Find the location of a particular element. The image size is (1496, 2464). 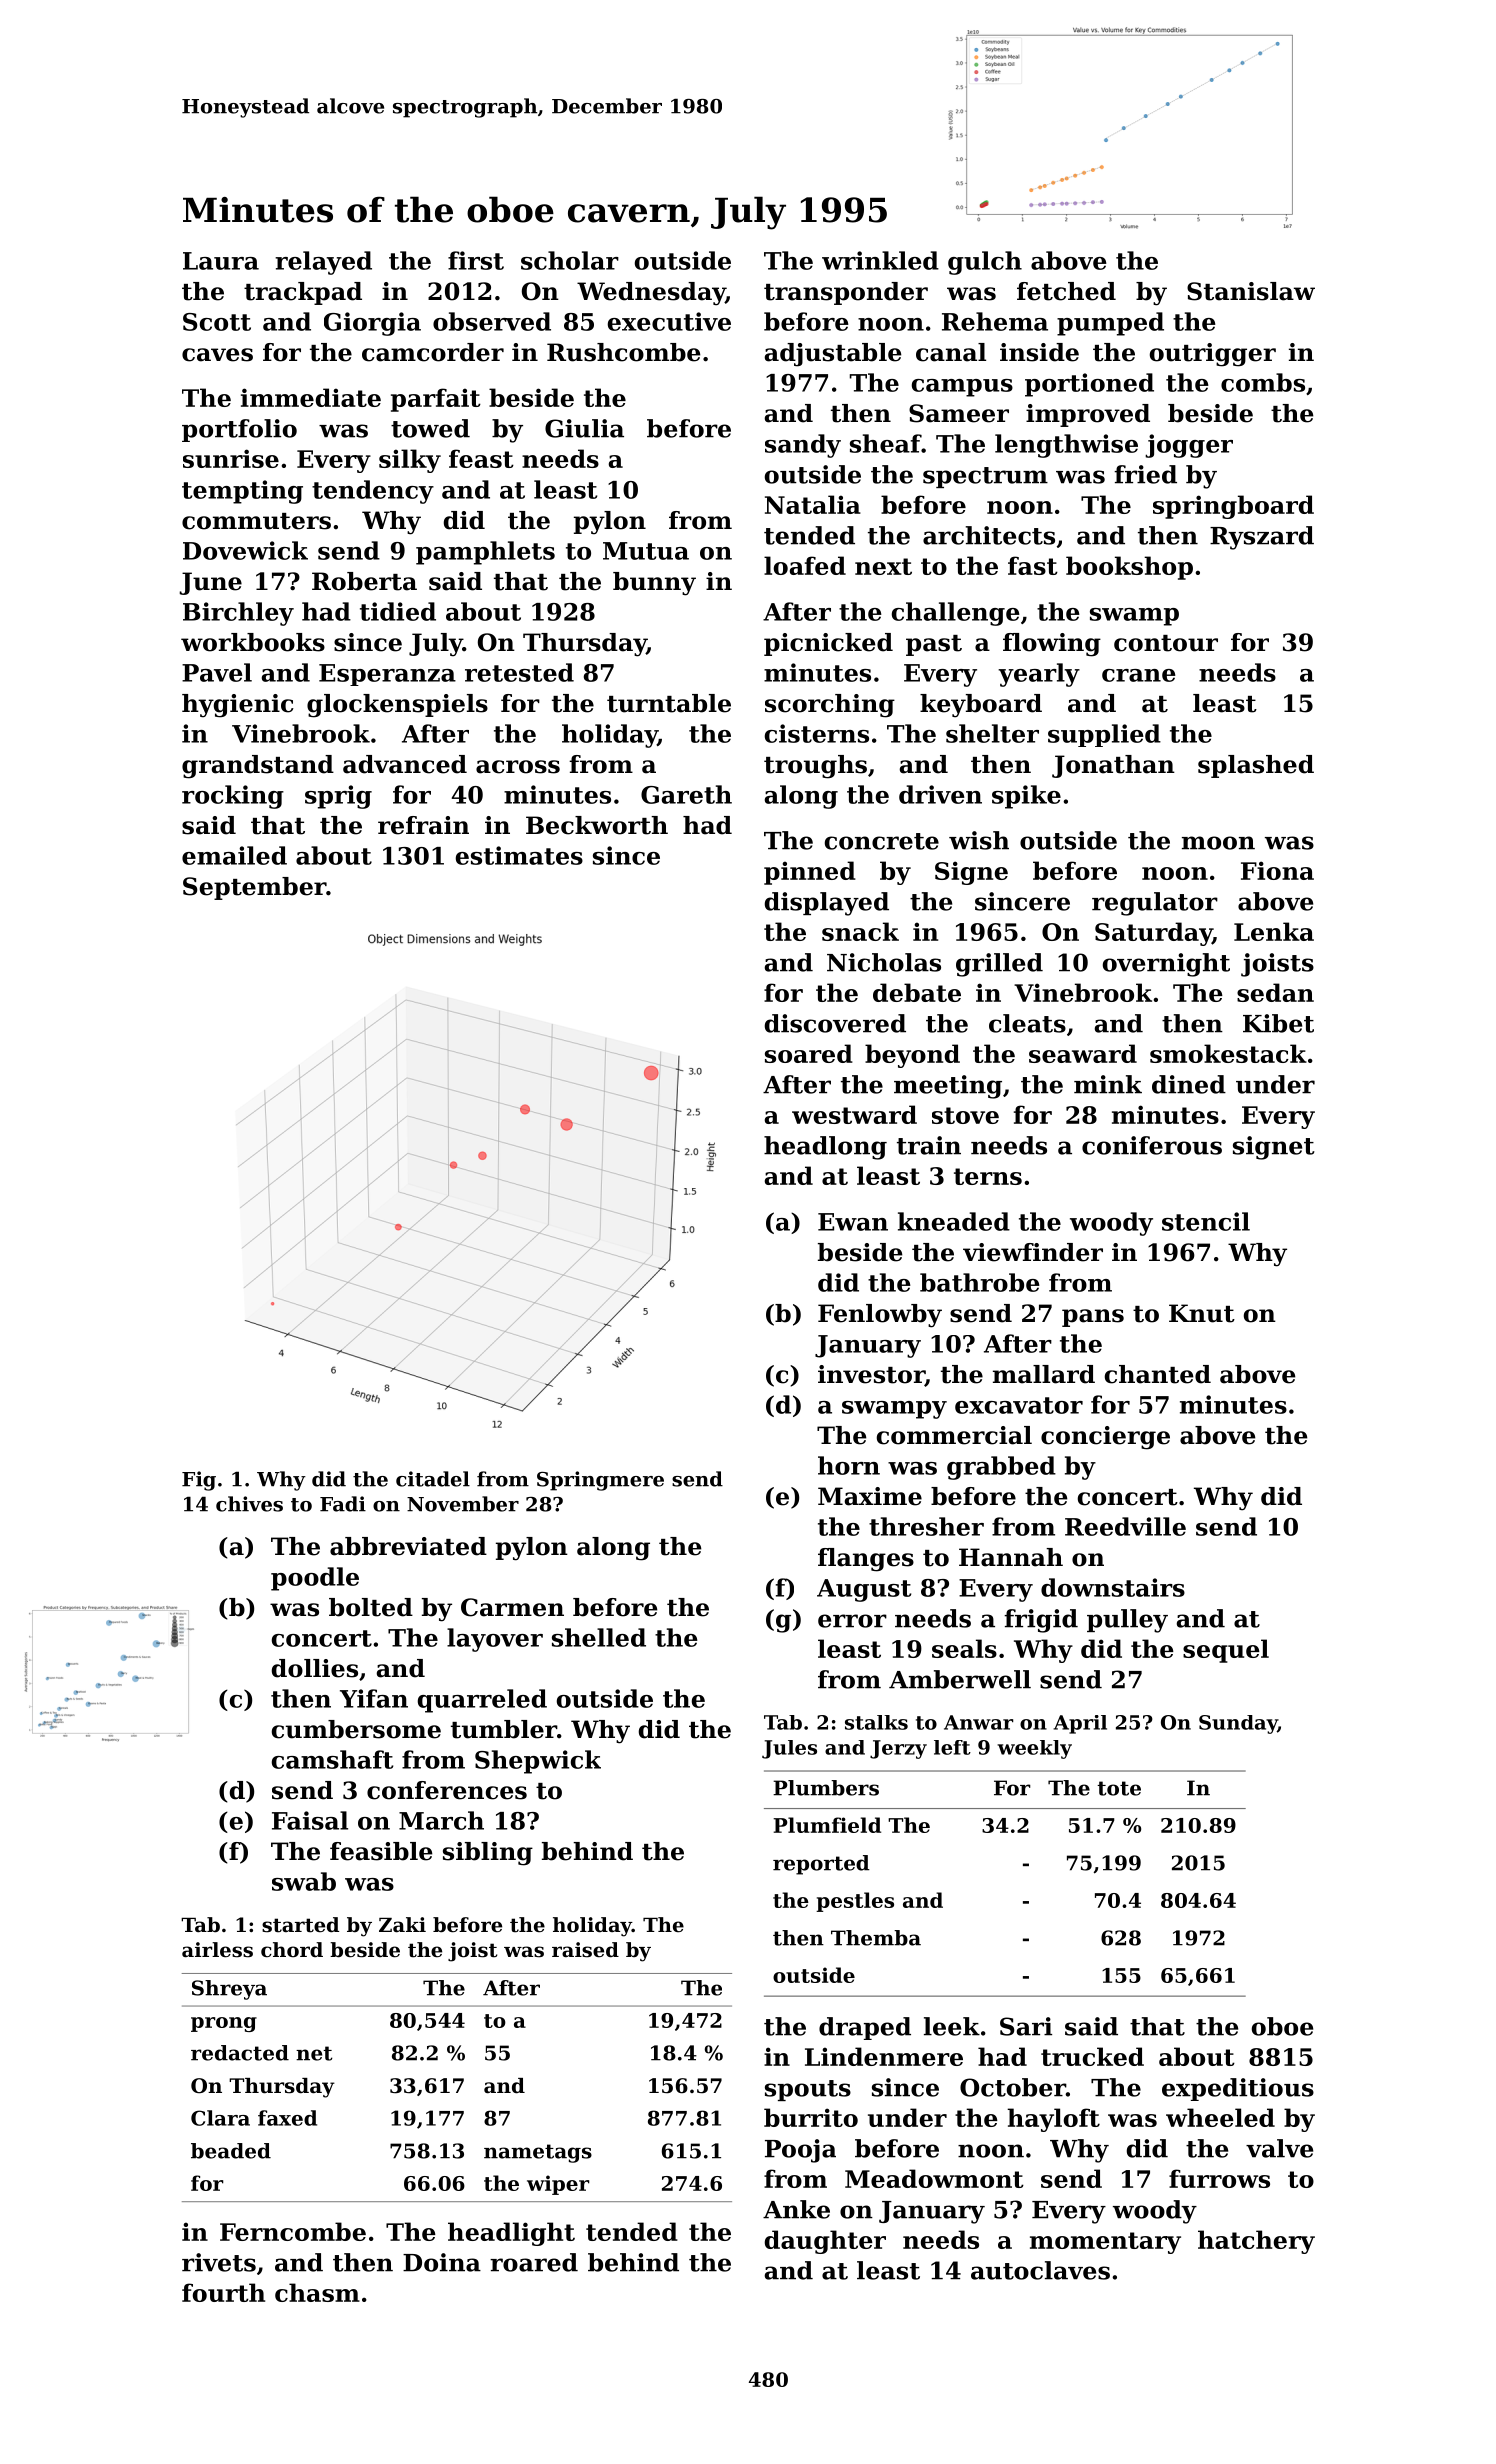

Mutua is located at coordinates (646, 551).
